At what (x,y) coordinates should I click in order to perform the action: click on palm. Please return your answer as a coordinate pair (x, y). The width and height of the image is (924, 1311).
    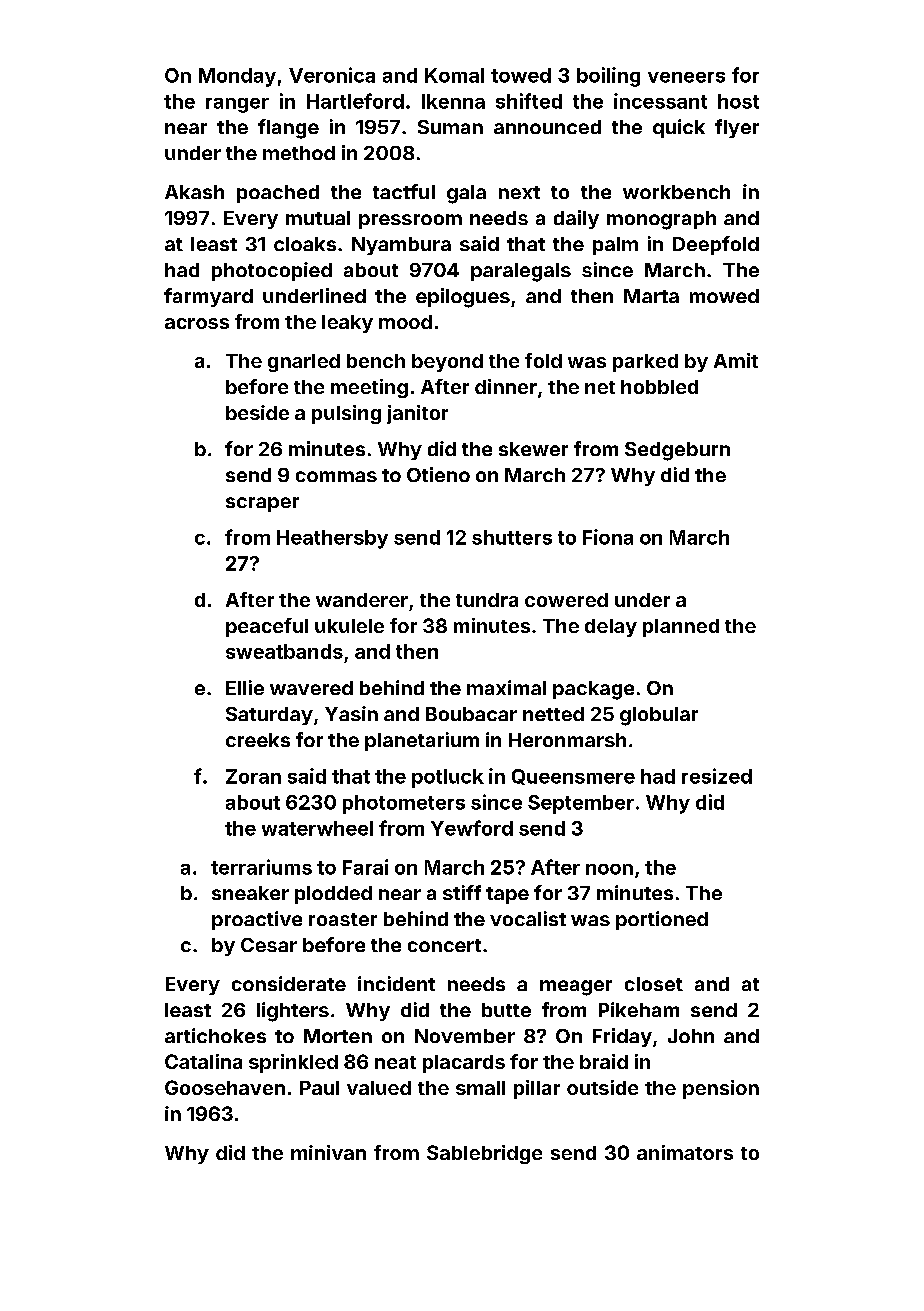
    Looking at the image, I should click on (615, 246).
